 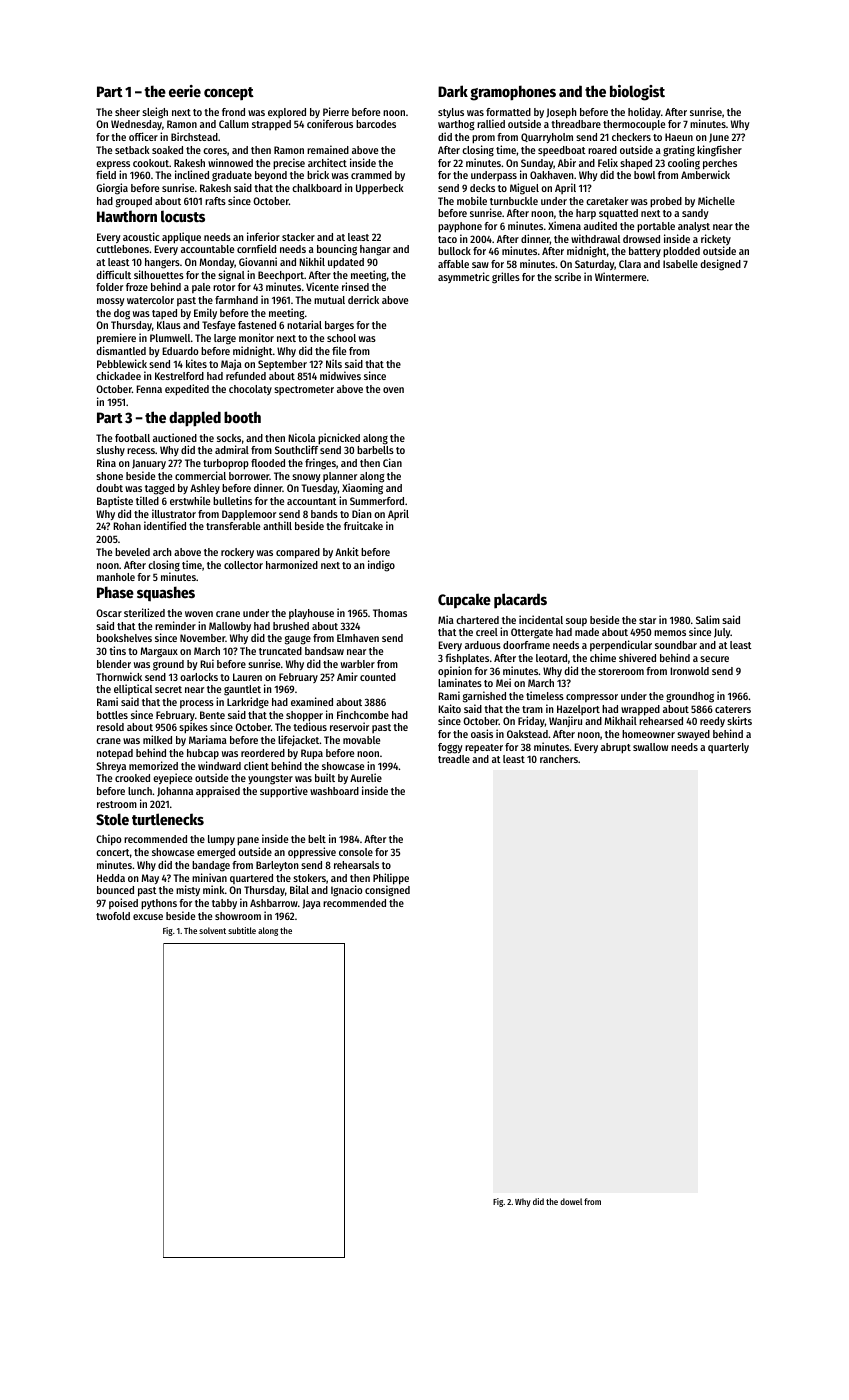 What do you see at coordinates (216, 263) in the document?
I see `Monday` at bounding box center [216, 263].
